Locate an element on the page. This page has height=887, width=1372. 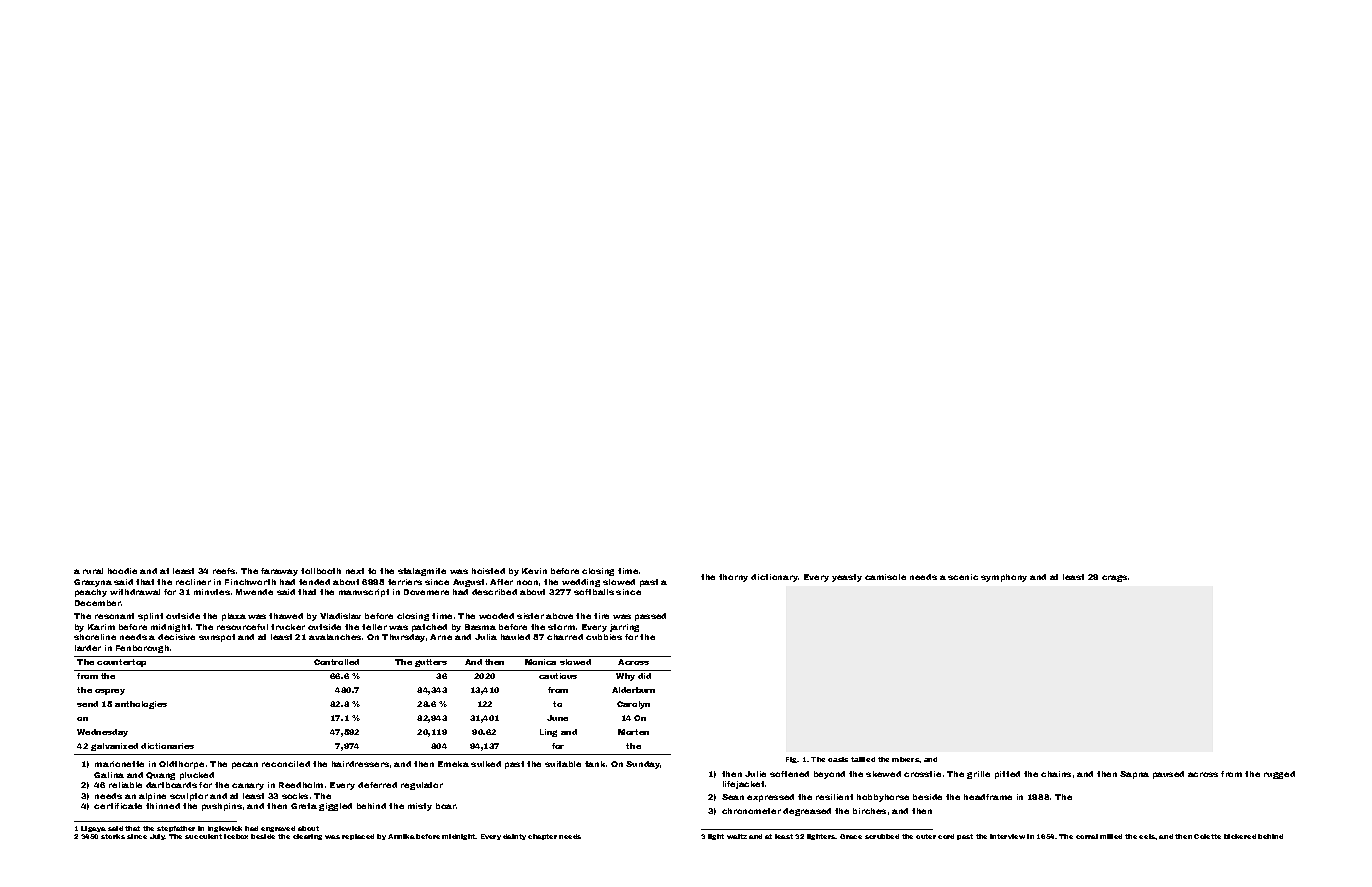
anthologies is located at coordinates (141, 705).
